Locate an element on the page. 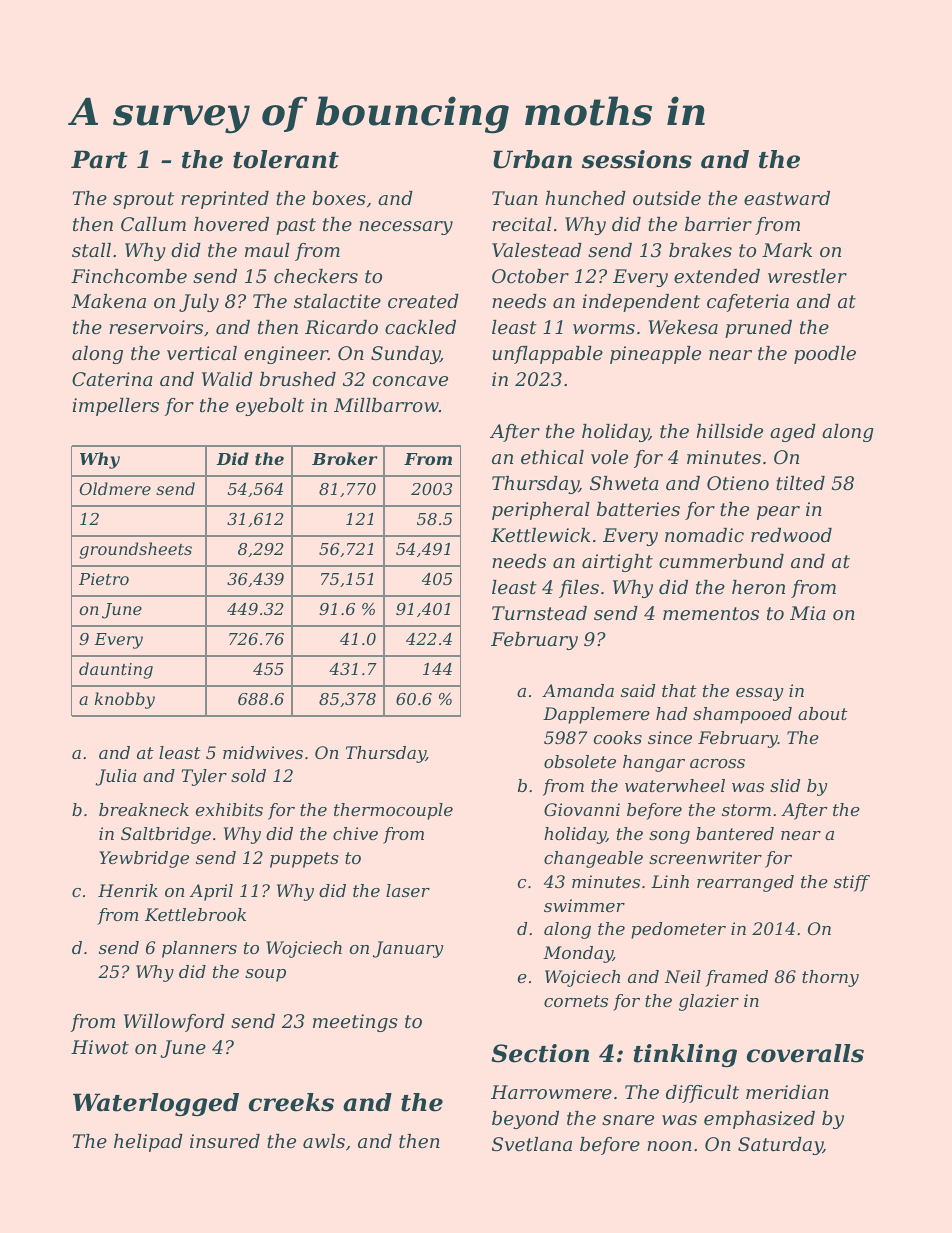 This page has height=1233, width=952. Section is located at coordinates (540, 1053).
